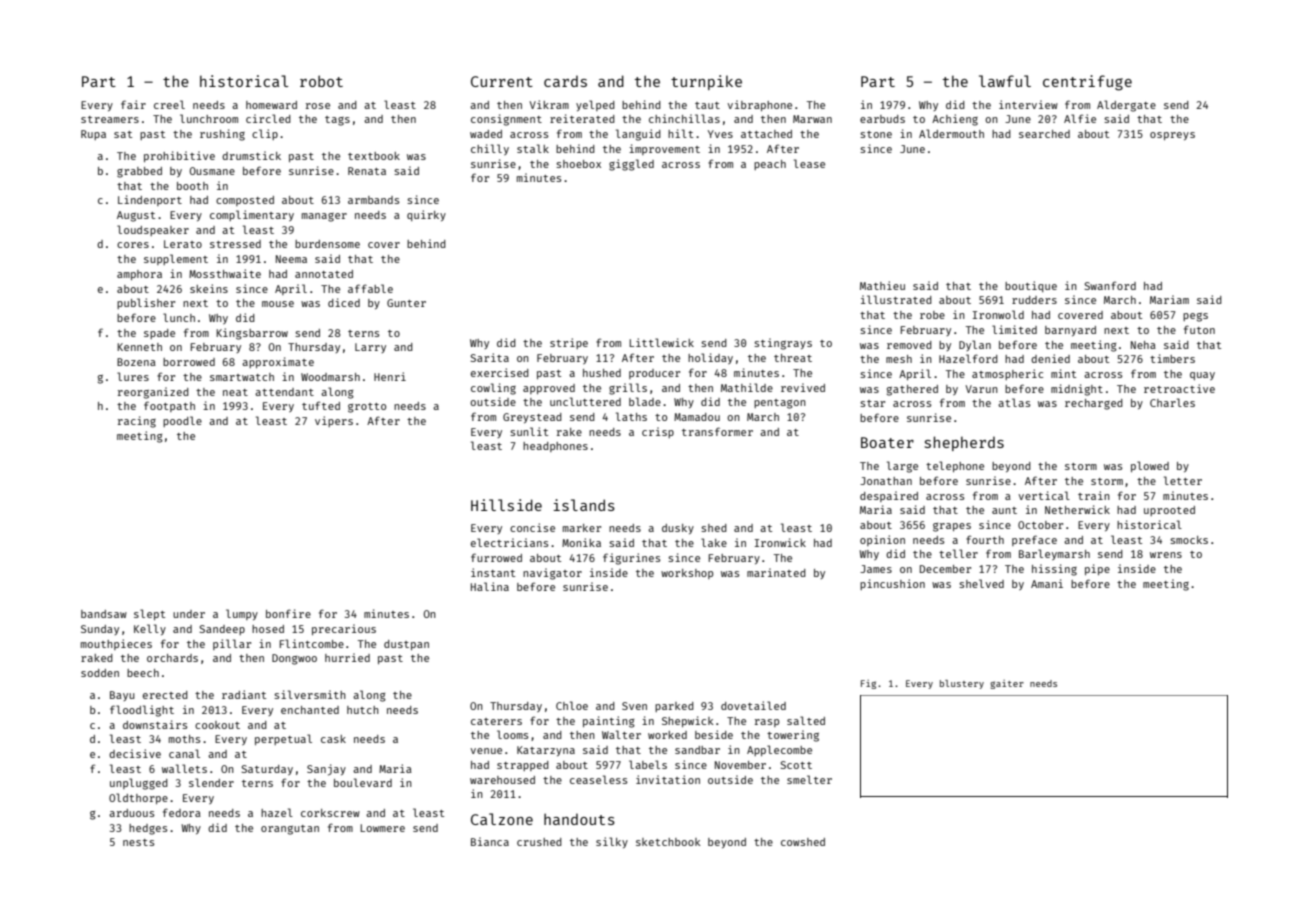 This page has height=924, width=1308. I want to click on Swanford, so click(1110, 285).
